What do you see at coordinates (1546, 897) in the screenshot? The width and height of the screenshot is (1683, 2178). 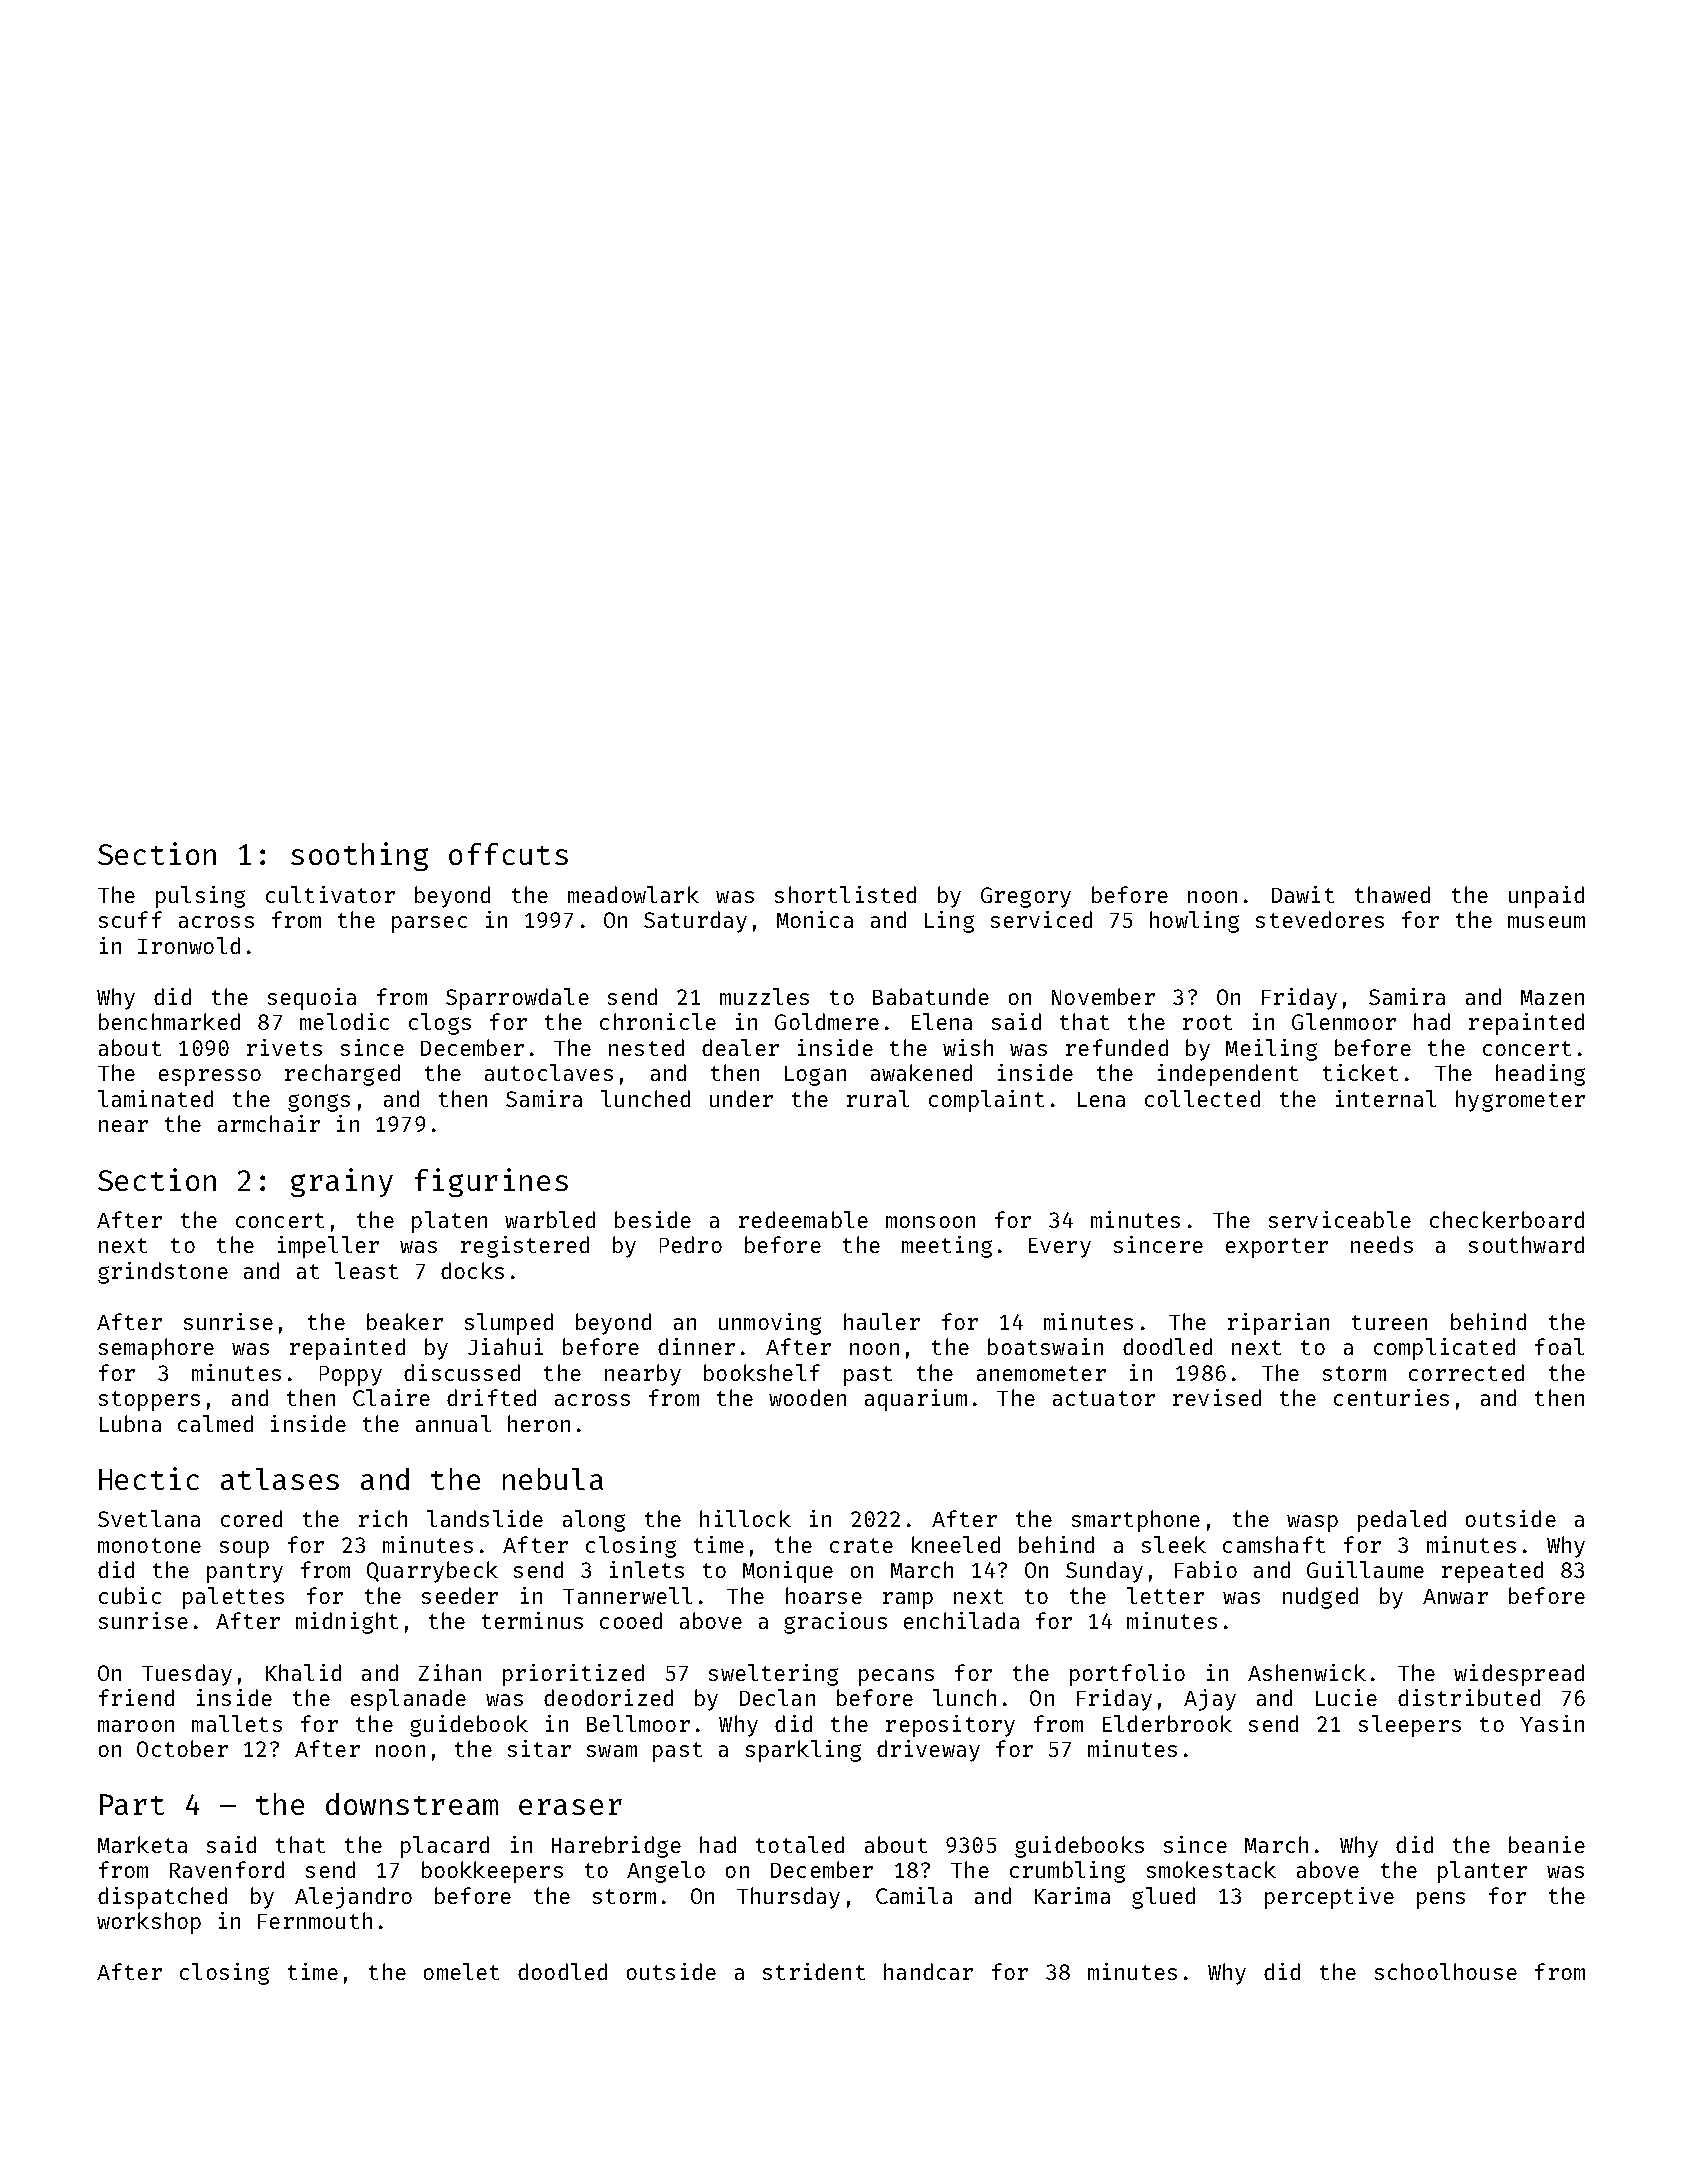 I see `unpaid` at bounding box center [1546, 897].
